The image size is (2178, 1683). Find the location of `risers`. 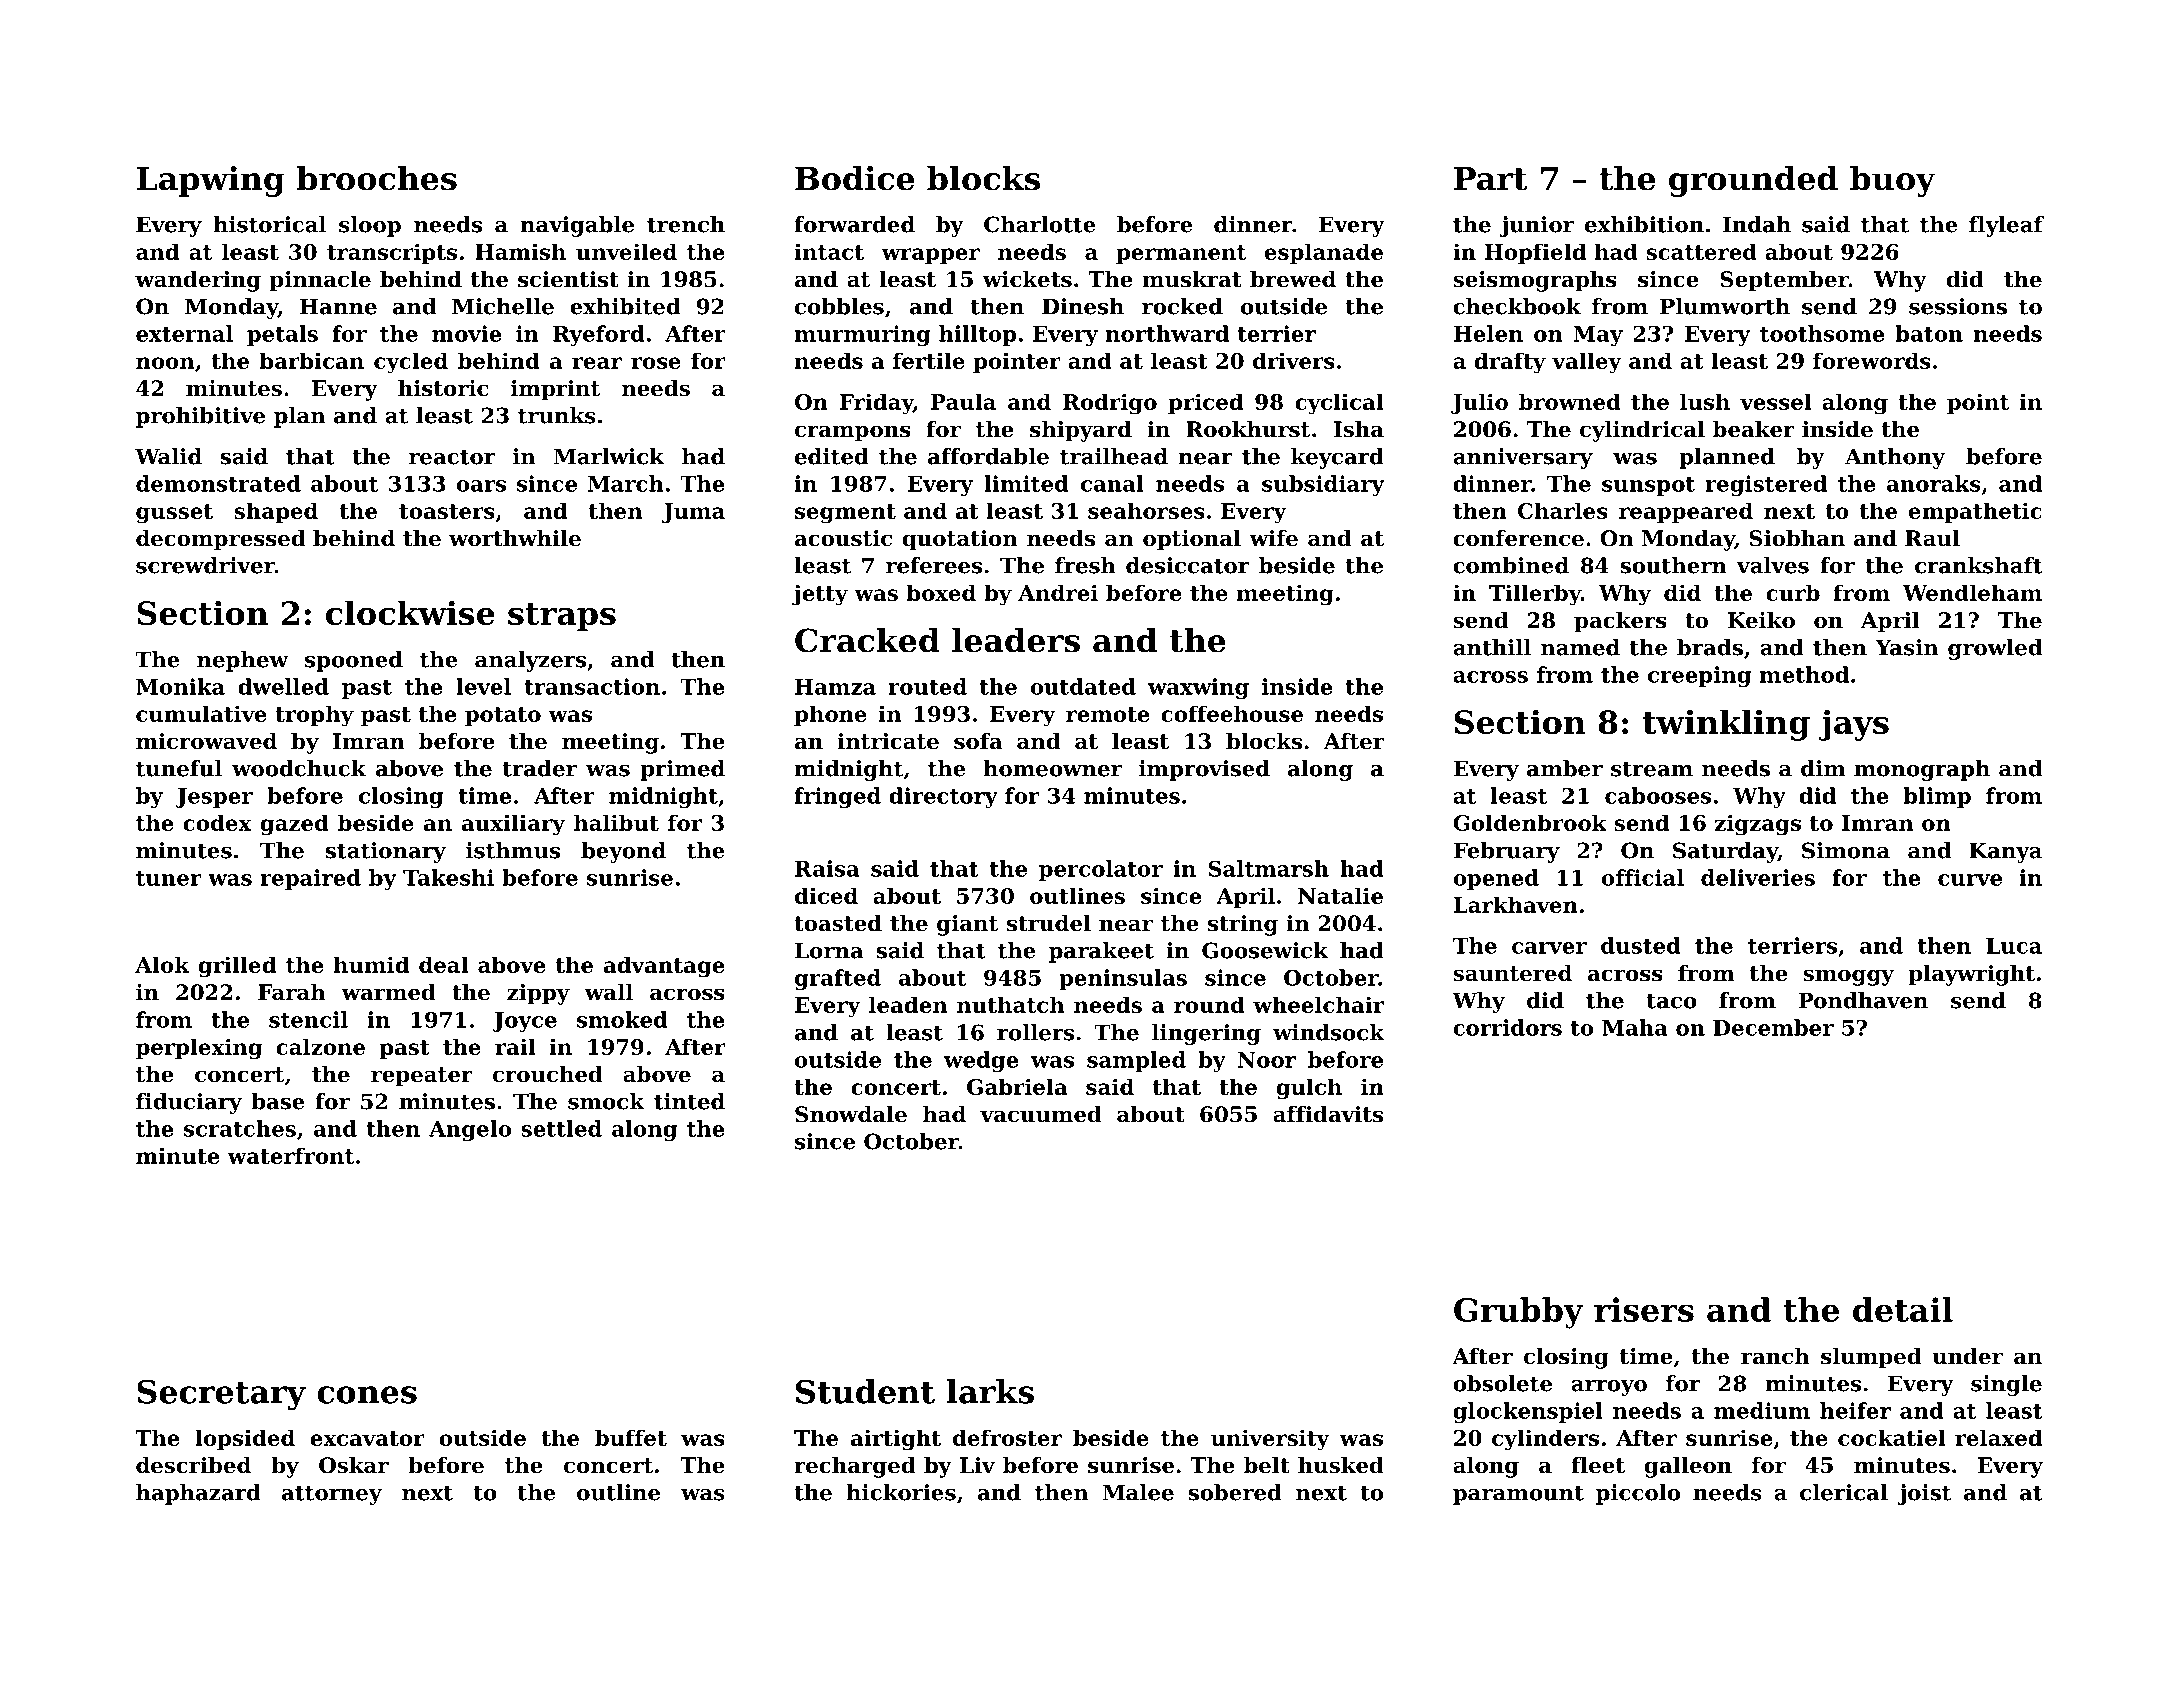

risers is located at coordinates (1644, 1309).
